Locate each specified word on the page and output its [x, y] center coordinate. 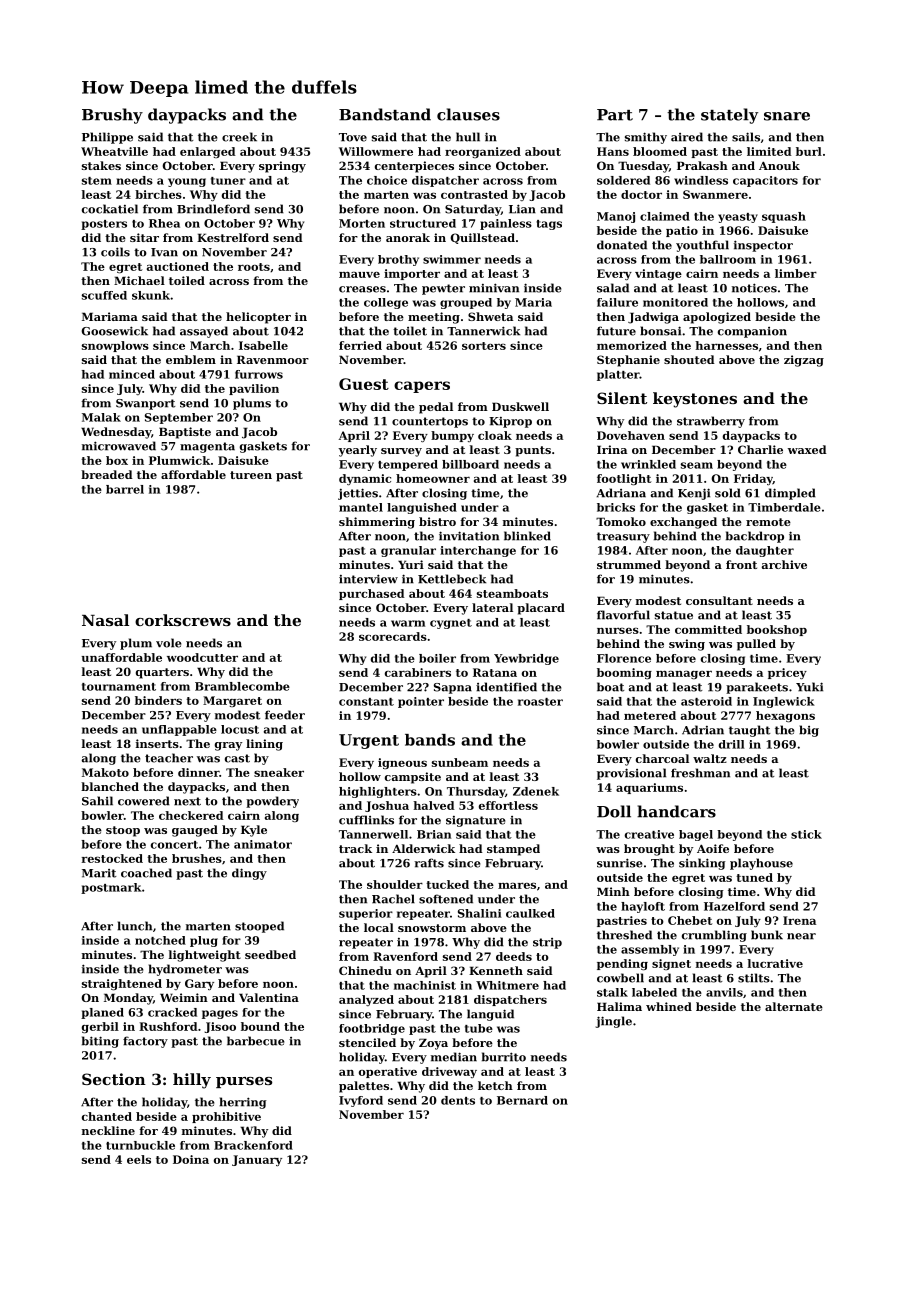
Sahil [97, 801]
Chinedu [365, 970]
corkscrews [183, 620]
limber [796, 273]
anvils [724, 992]
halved [434, 805]
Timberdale [784, 507]
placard [541, 609]
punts [533, 451]
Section [114, 1079]
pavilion [254, 389]
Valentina [269, 997]
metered [650, 715]
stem [97, 181]
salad [613, 288]
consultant [719, 600]
